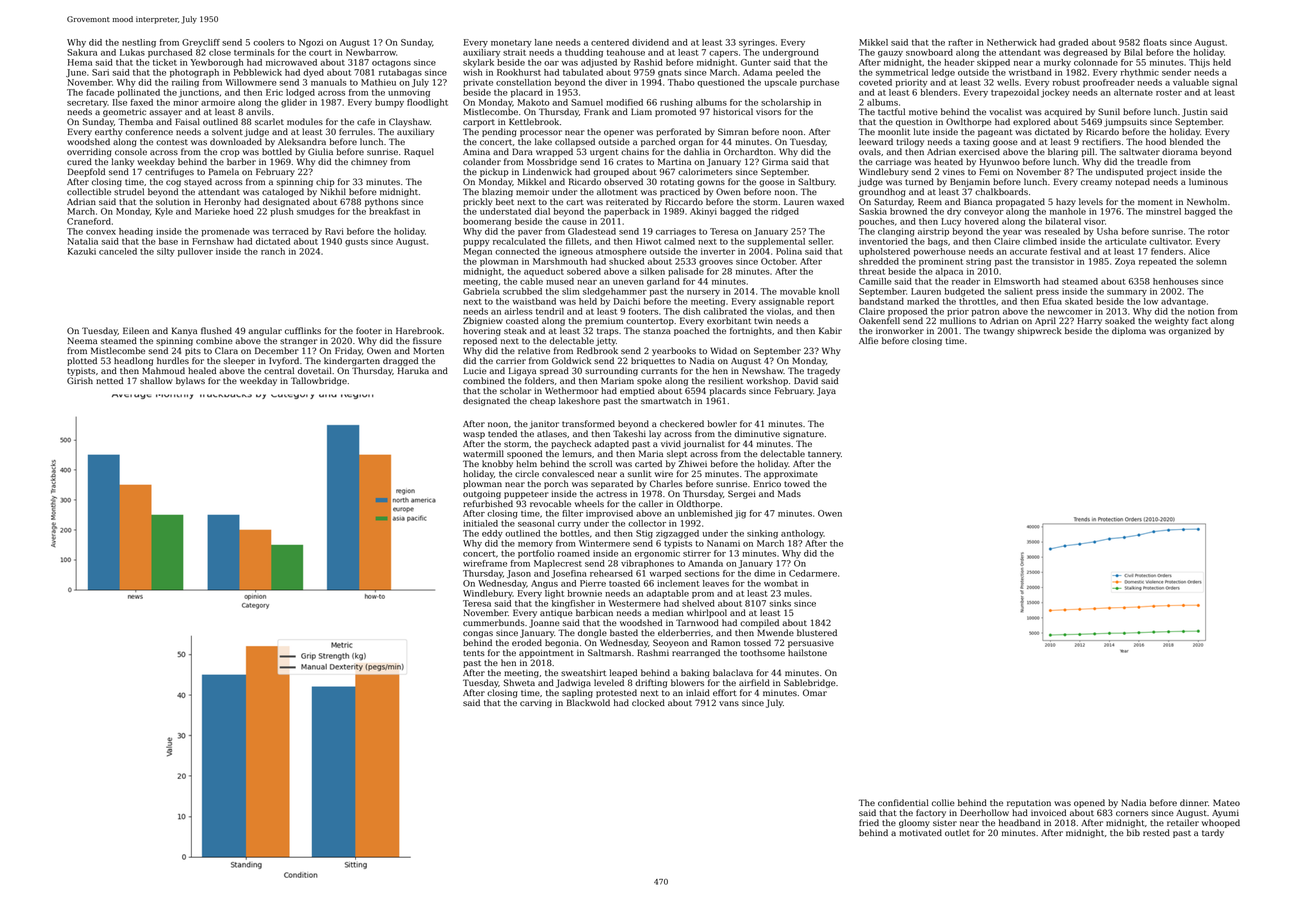  Describe the element at coordinates (80, 380) in the screenshot. I see `Girish` at that location.
